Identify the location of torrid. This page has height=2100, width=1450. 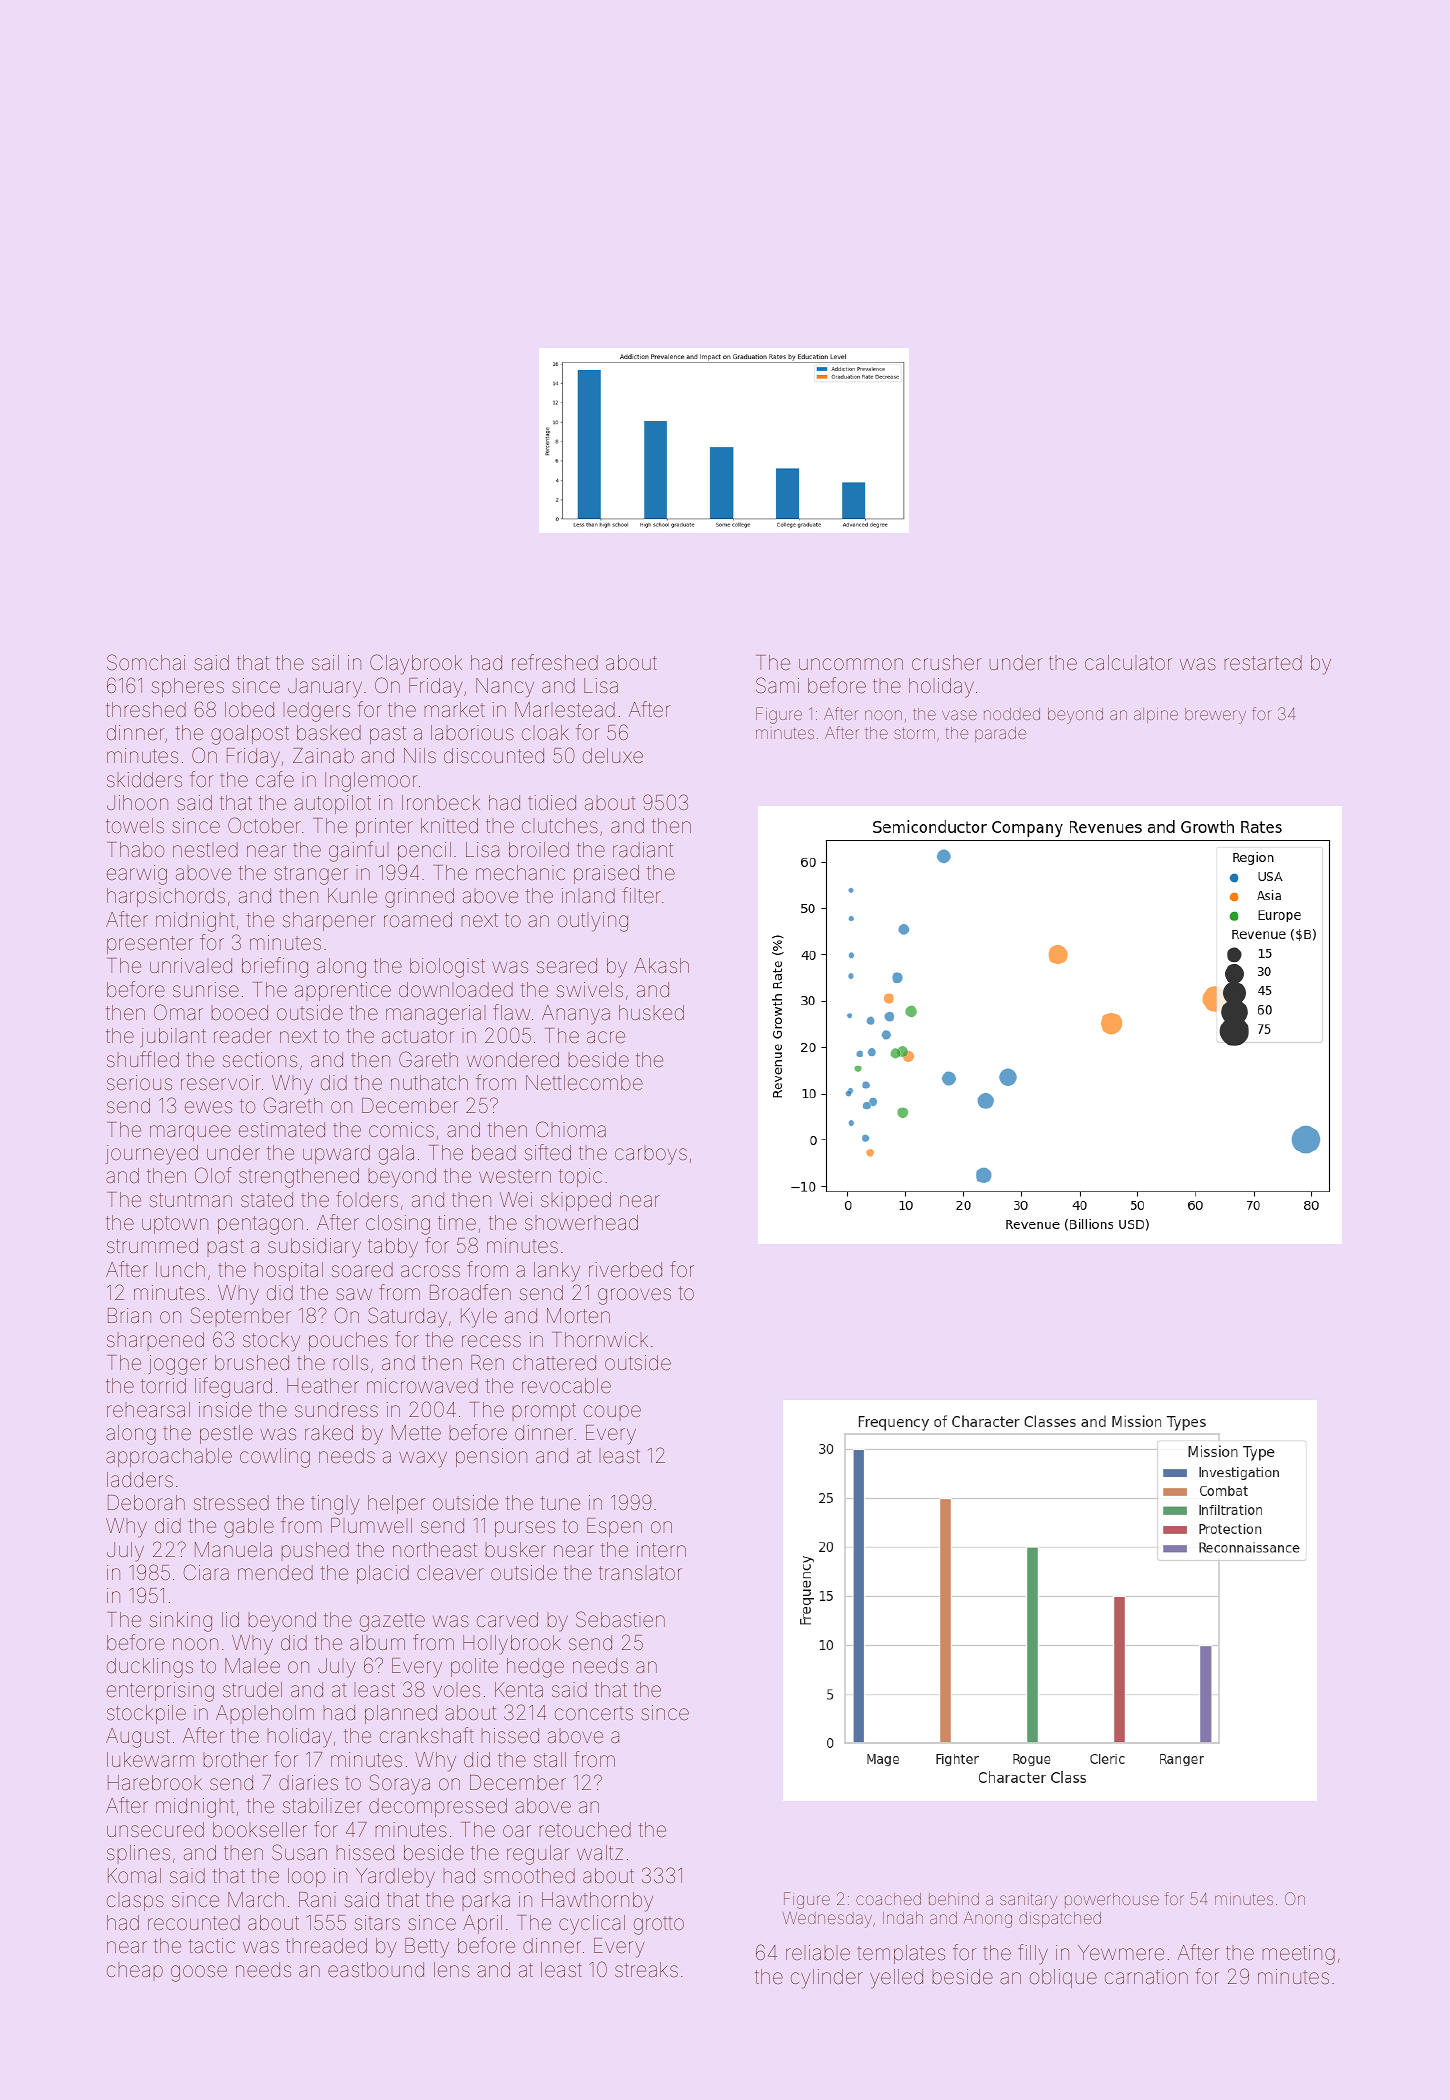
(163, 1385).
